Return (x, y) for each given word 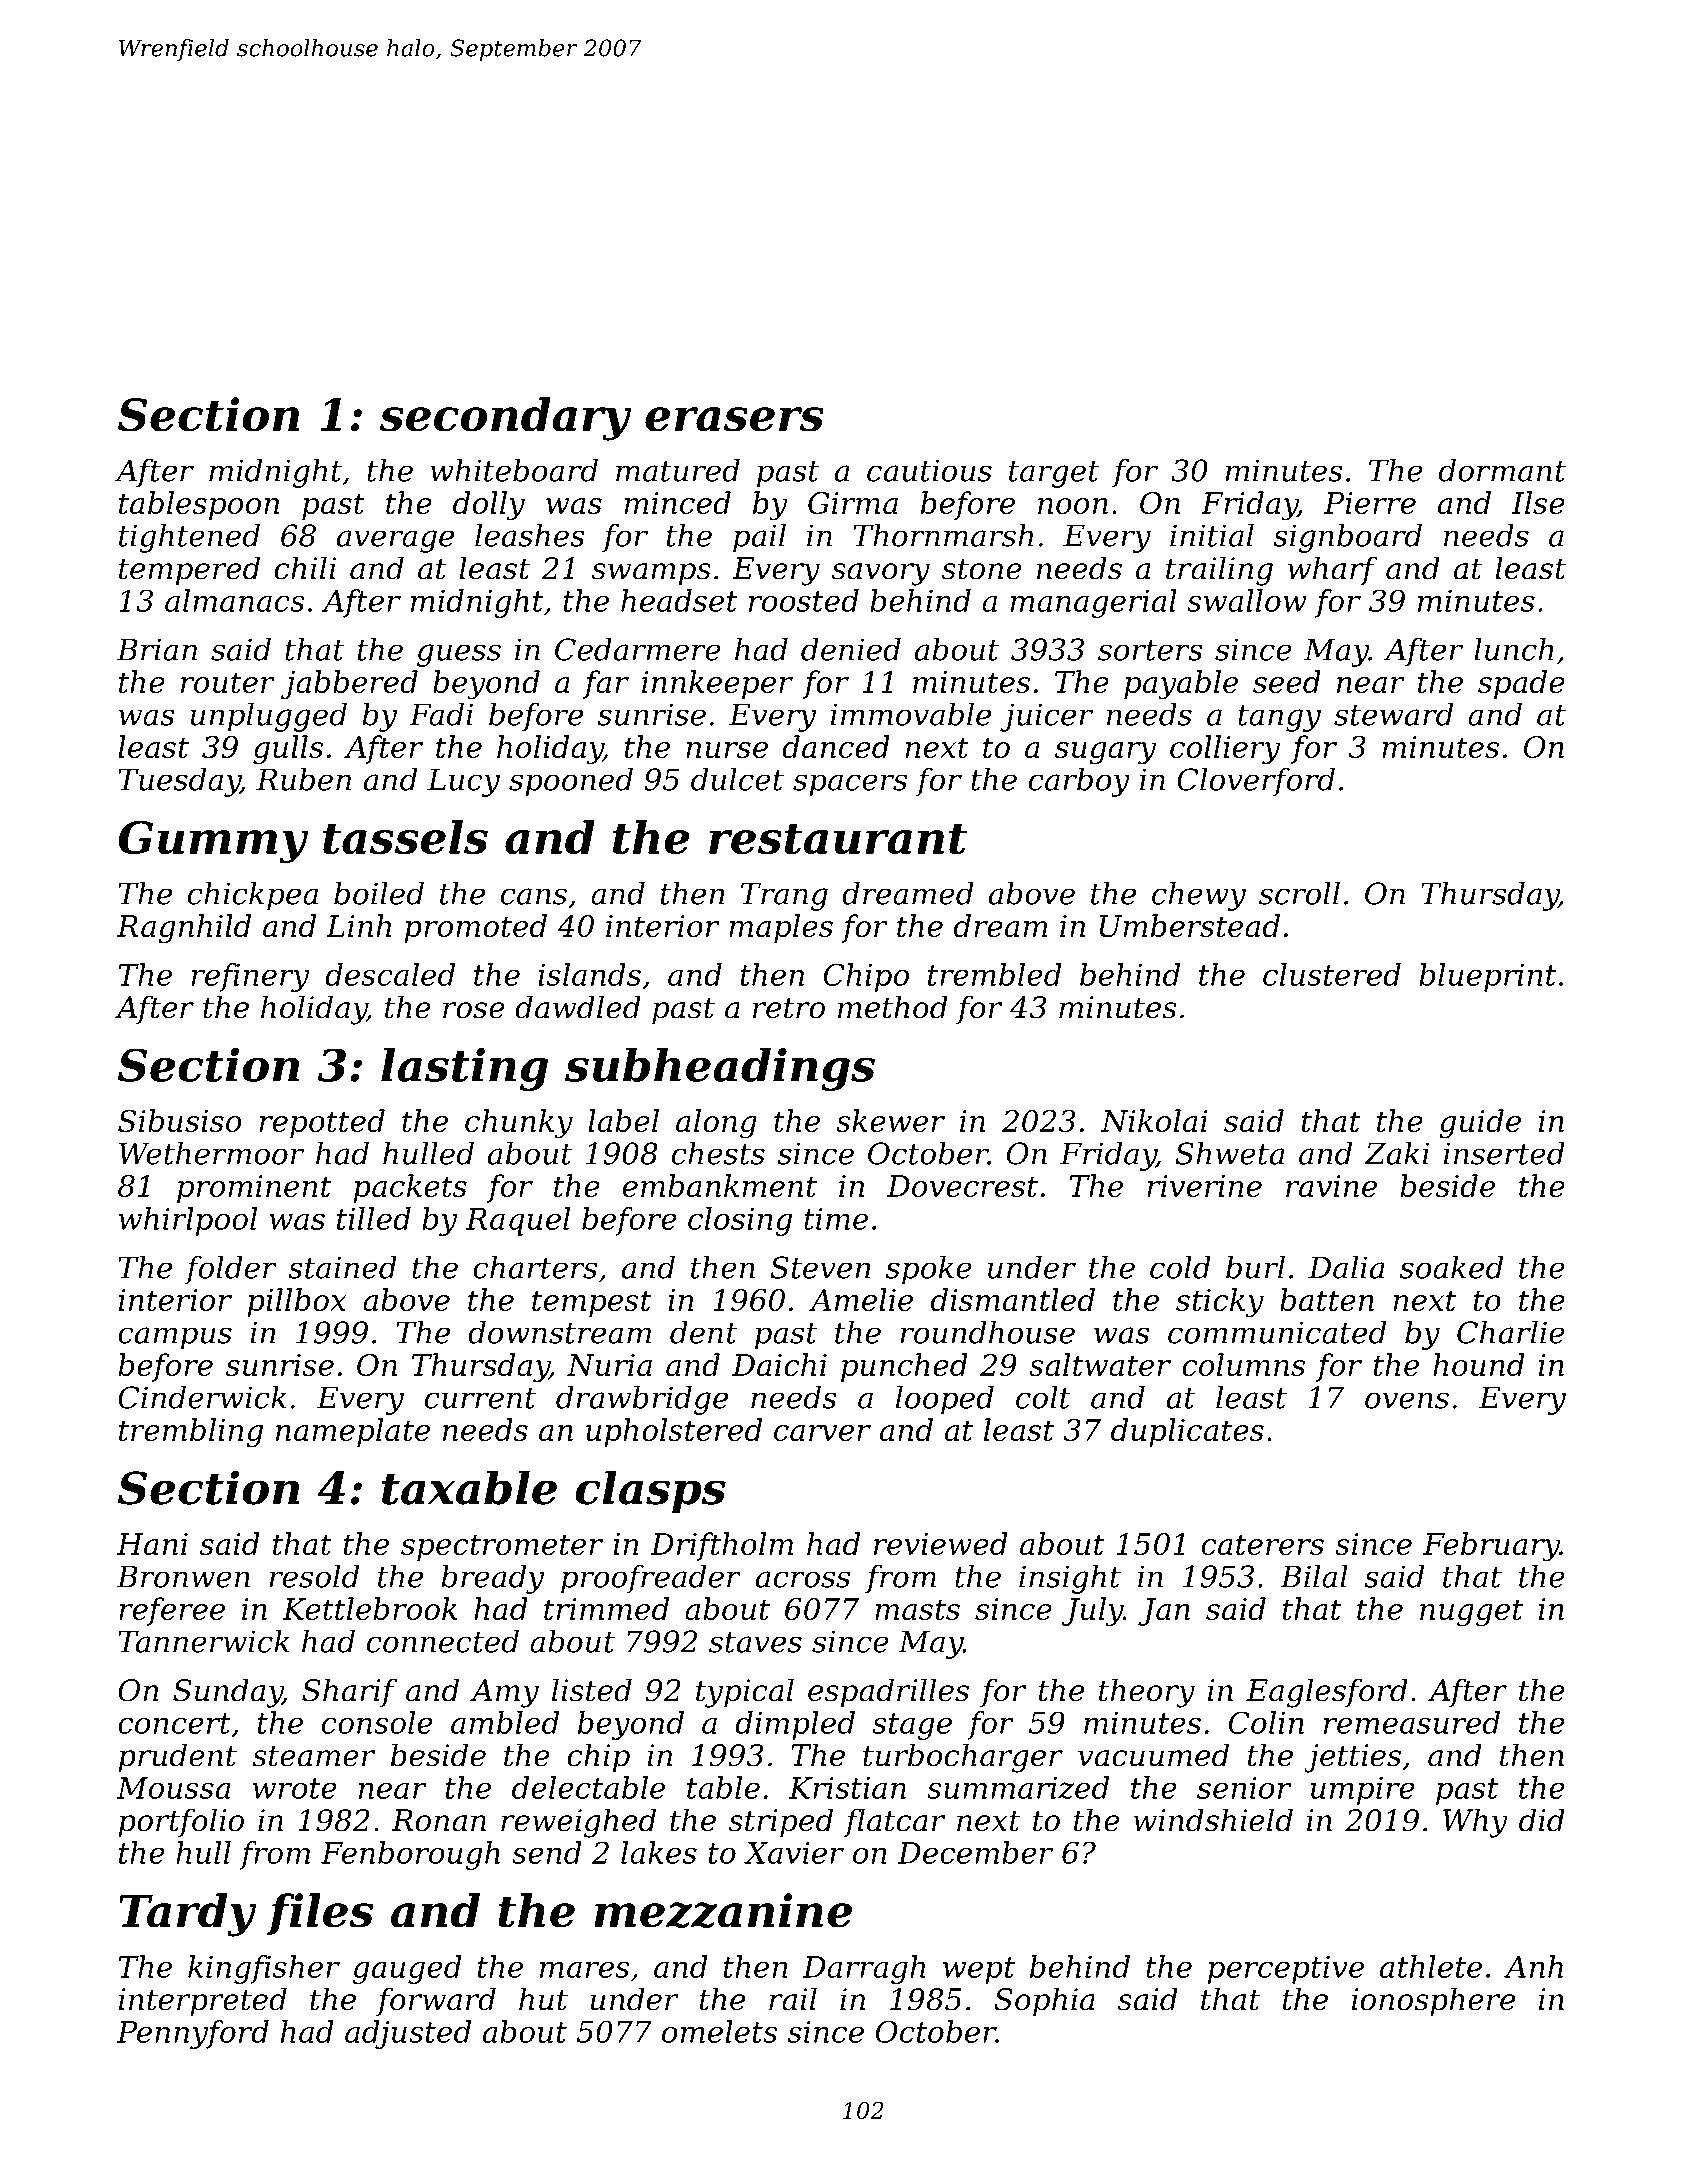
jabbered (349, 685)
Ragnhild (184, 929)
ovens (1407, 1400)
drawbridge (642, 1400)
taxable (469, 1487)
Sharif (349, 1692)
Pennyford (193, 2034)
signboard (1347, 538)
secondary (505, 419)
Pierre (1370, 503)
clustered (1332, 974)
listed (592, 1690)
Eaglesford (1327, 1693)
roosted (804, 600)
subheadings (720, 1069)
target (1054, 474)
